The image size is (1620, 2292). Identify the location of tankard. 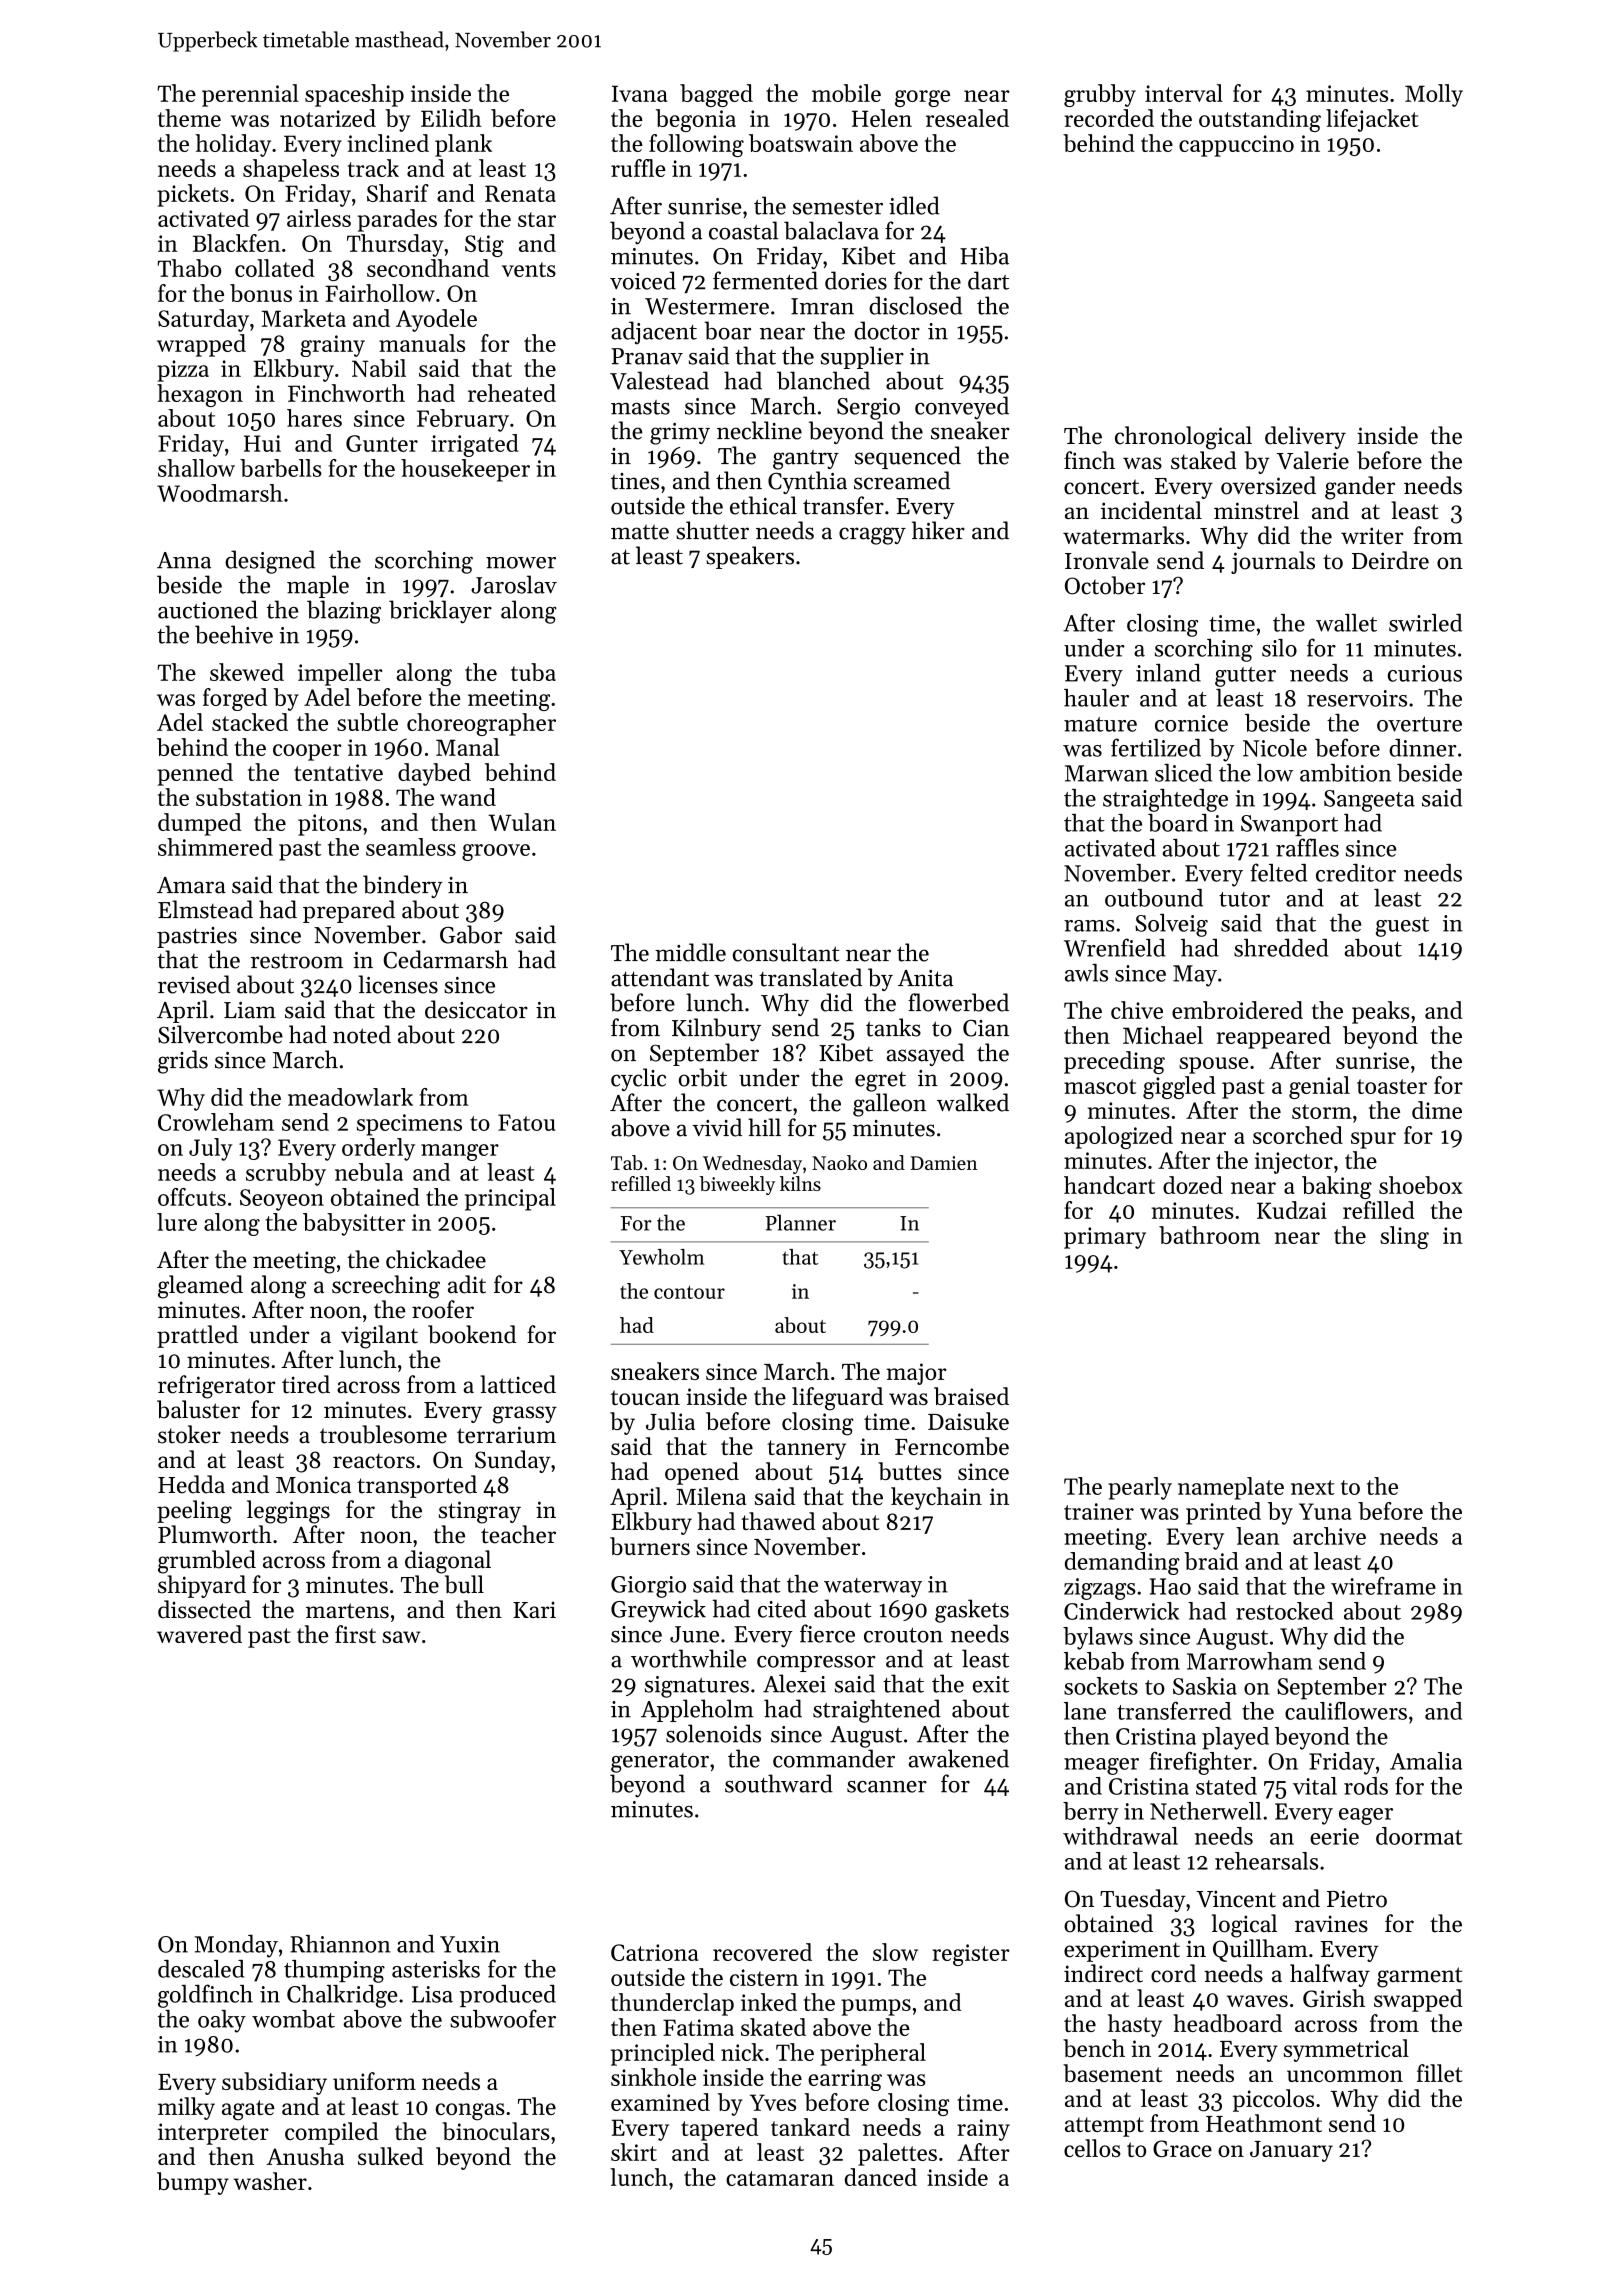
(810, 2127).
